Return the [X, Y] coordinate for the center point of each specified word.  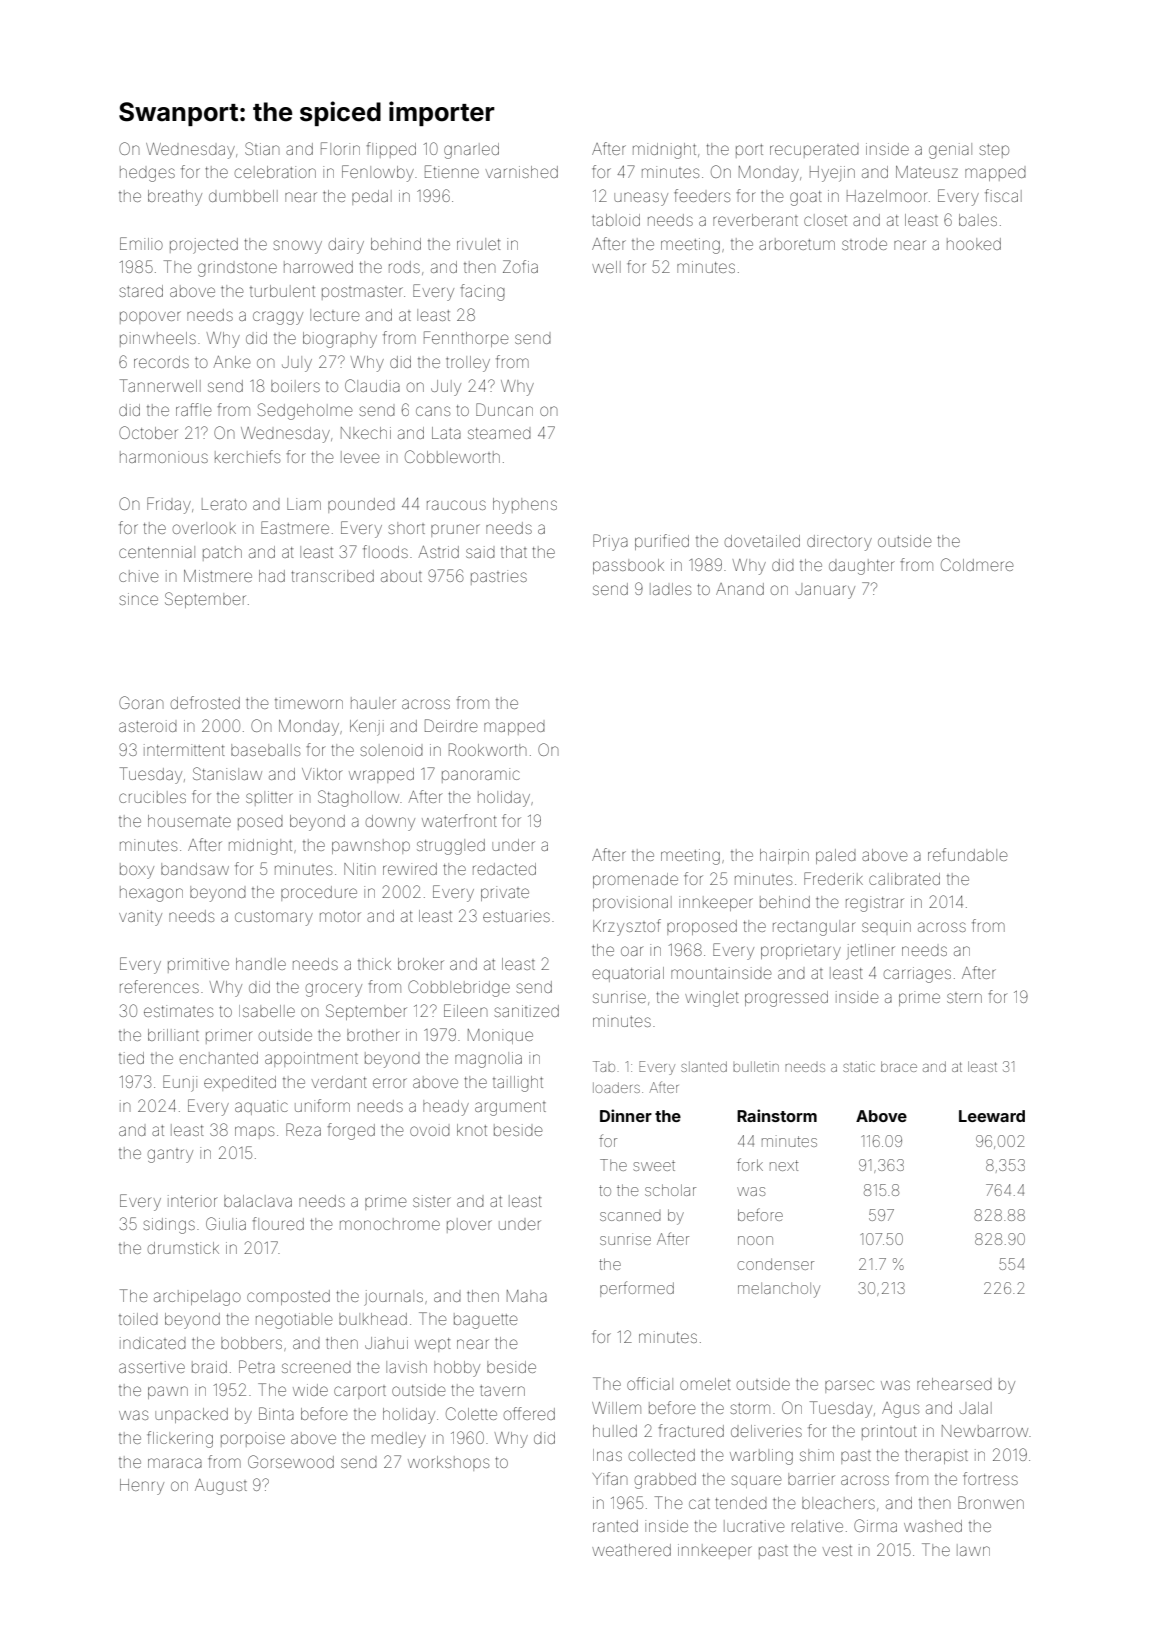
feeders [702, 195]
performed [637, 1289]
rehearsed [954, 1384]
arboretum [797, 244]
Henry [142, 1487]
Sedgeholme [305, 411]
